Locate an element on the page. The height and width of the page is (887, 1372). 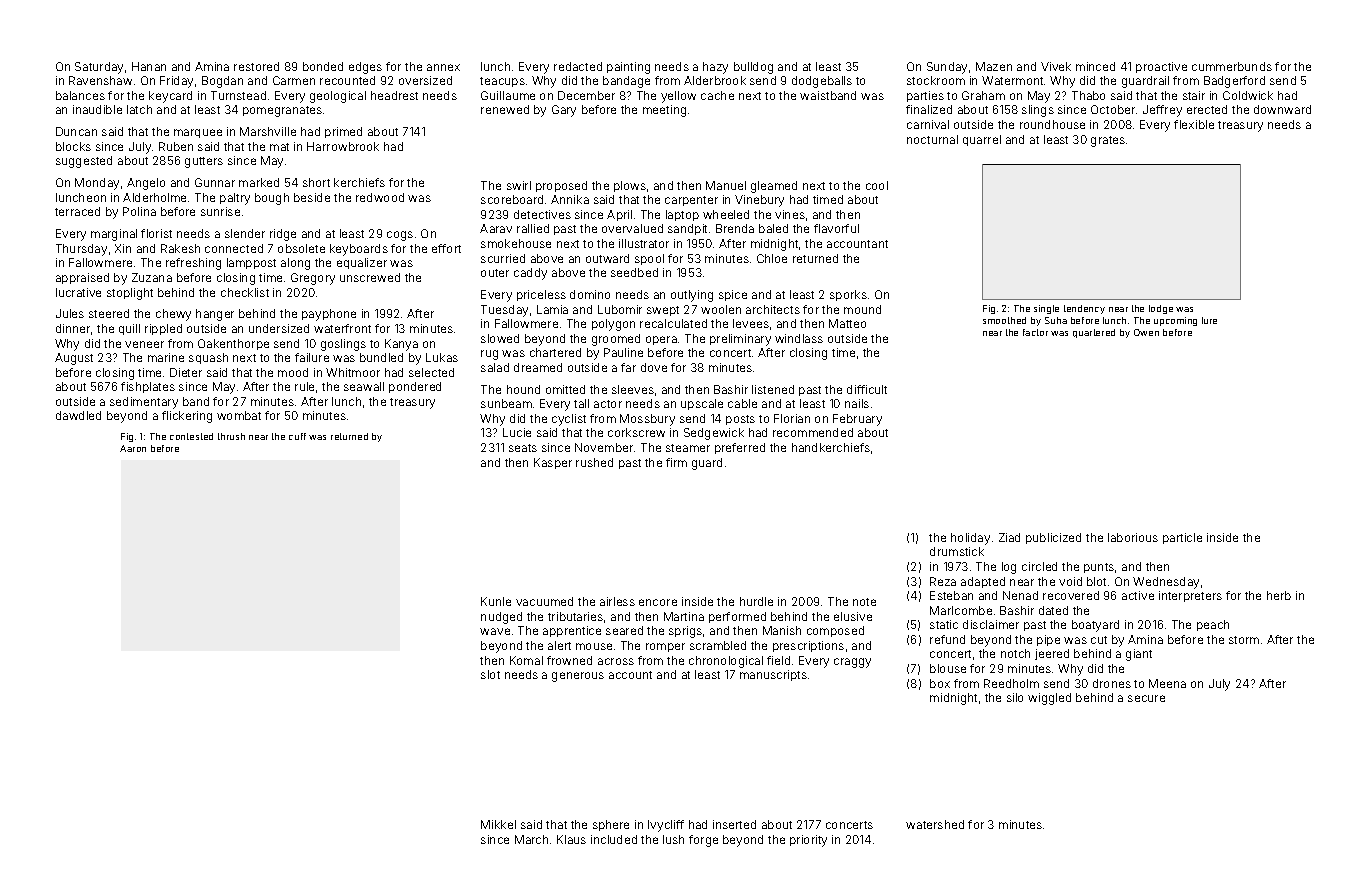
redacted is located at coordinates (578, 66).
